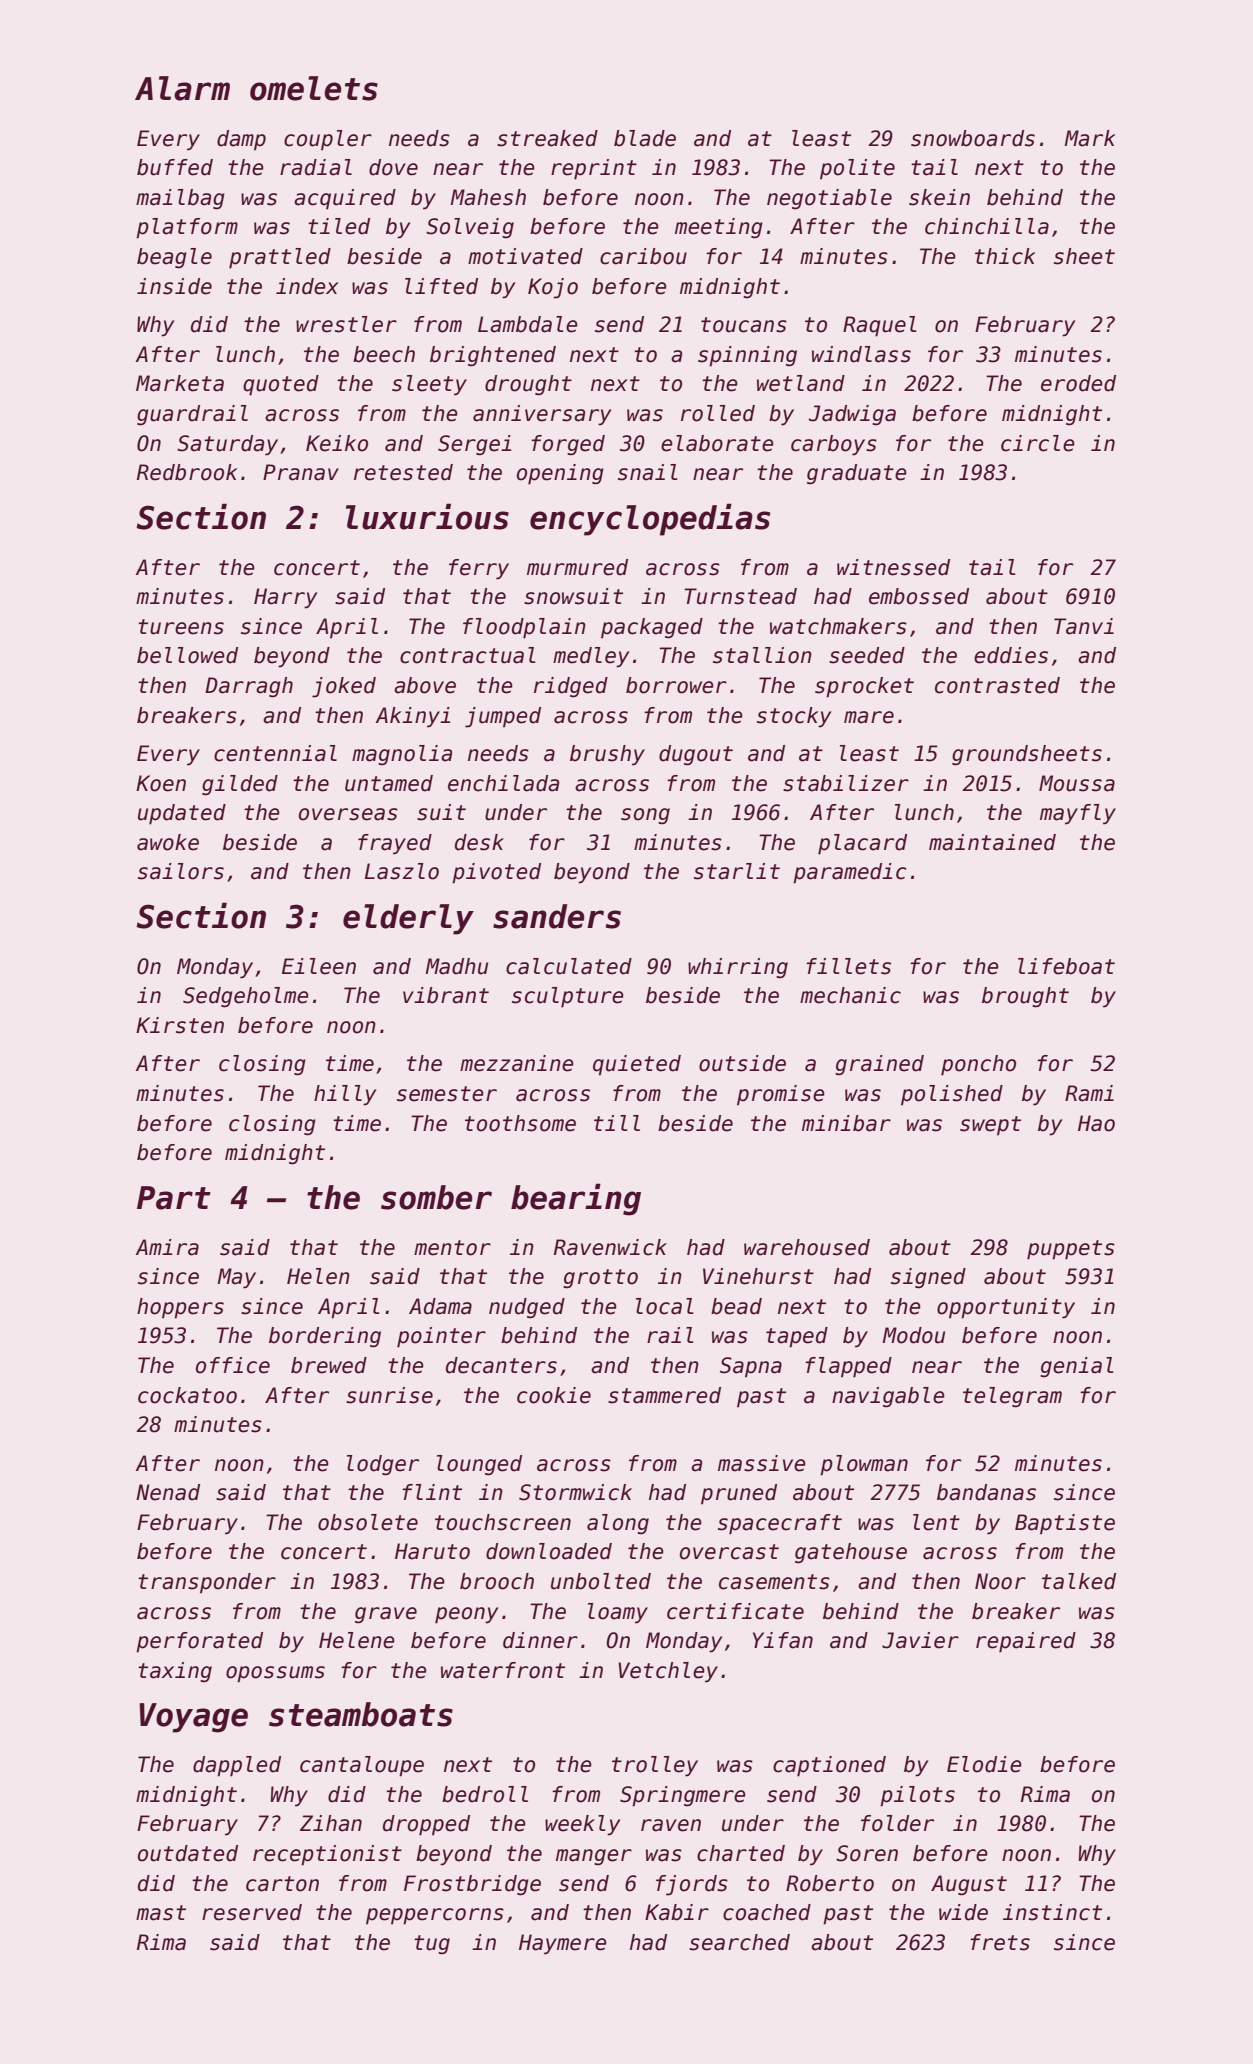  Describe the element at coordinates (973, 138) in the image. I see `snowboards` at that location.
